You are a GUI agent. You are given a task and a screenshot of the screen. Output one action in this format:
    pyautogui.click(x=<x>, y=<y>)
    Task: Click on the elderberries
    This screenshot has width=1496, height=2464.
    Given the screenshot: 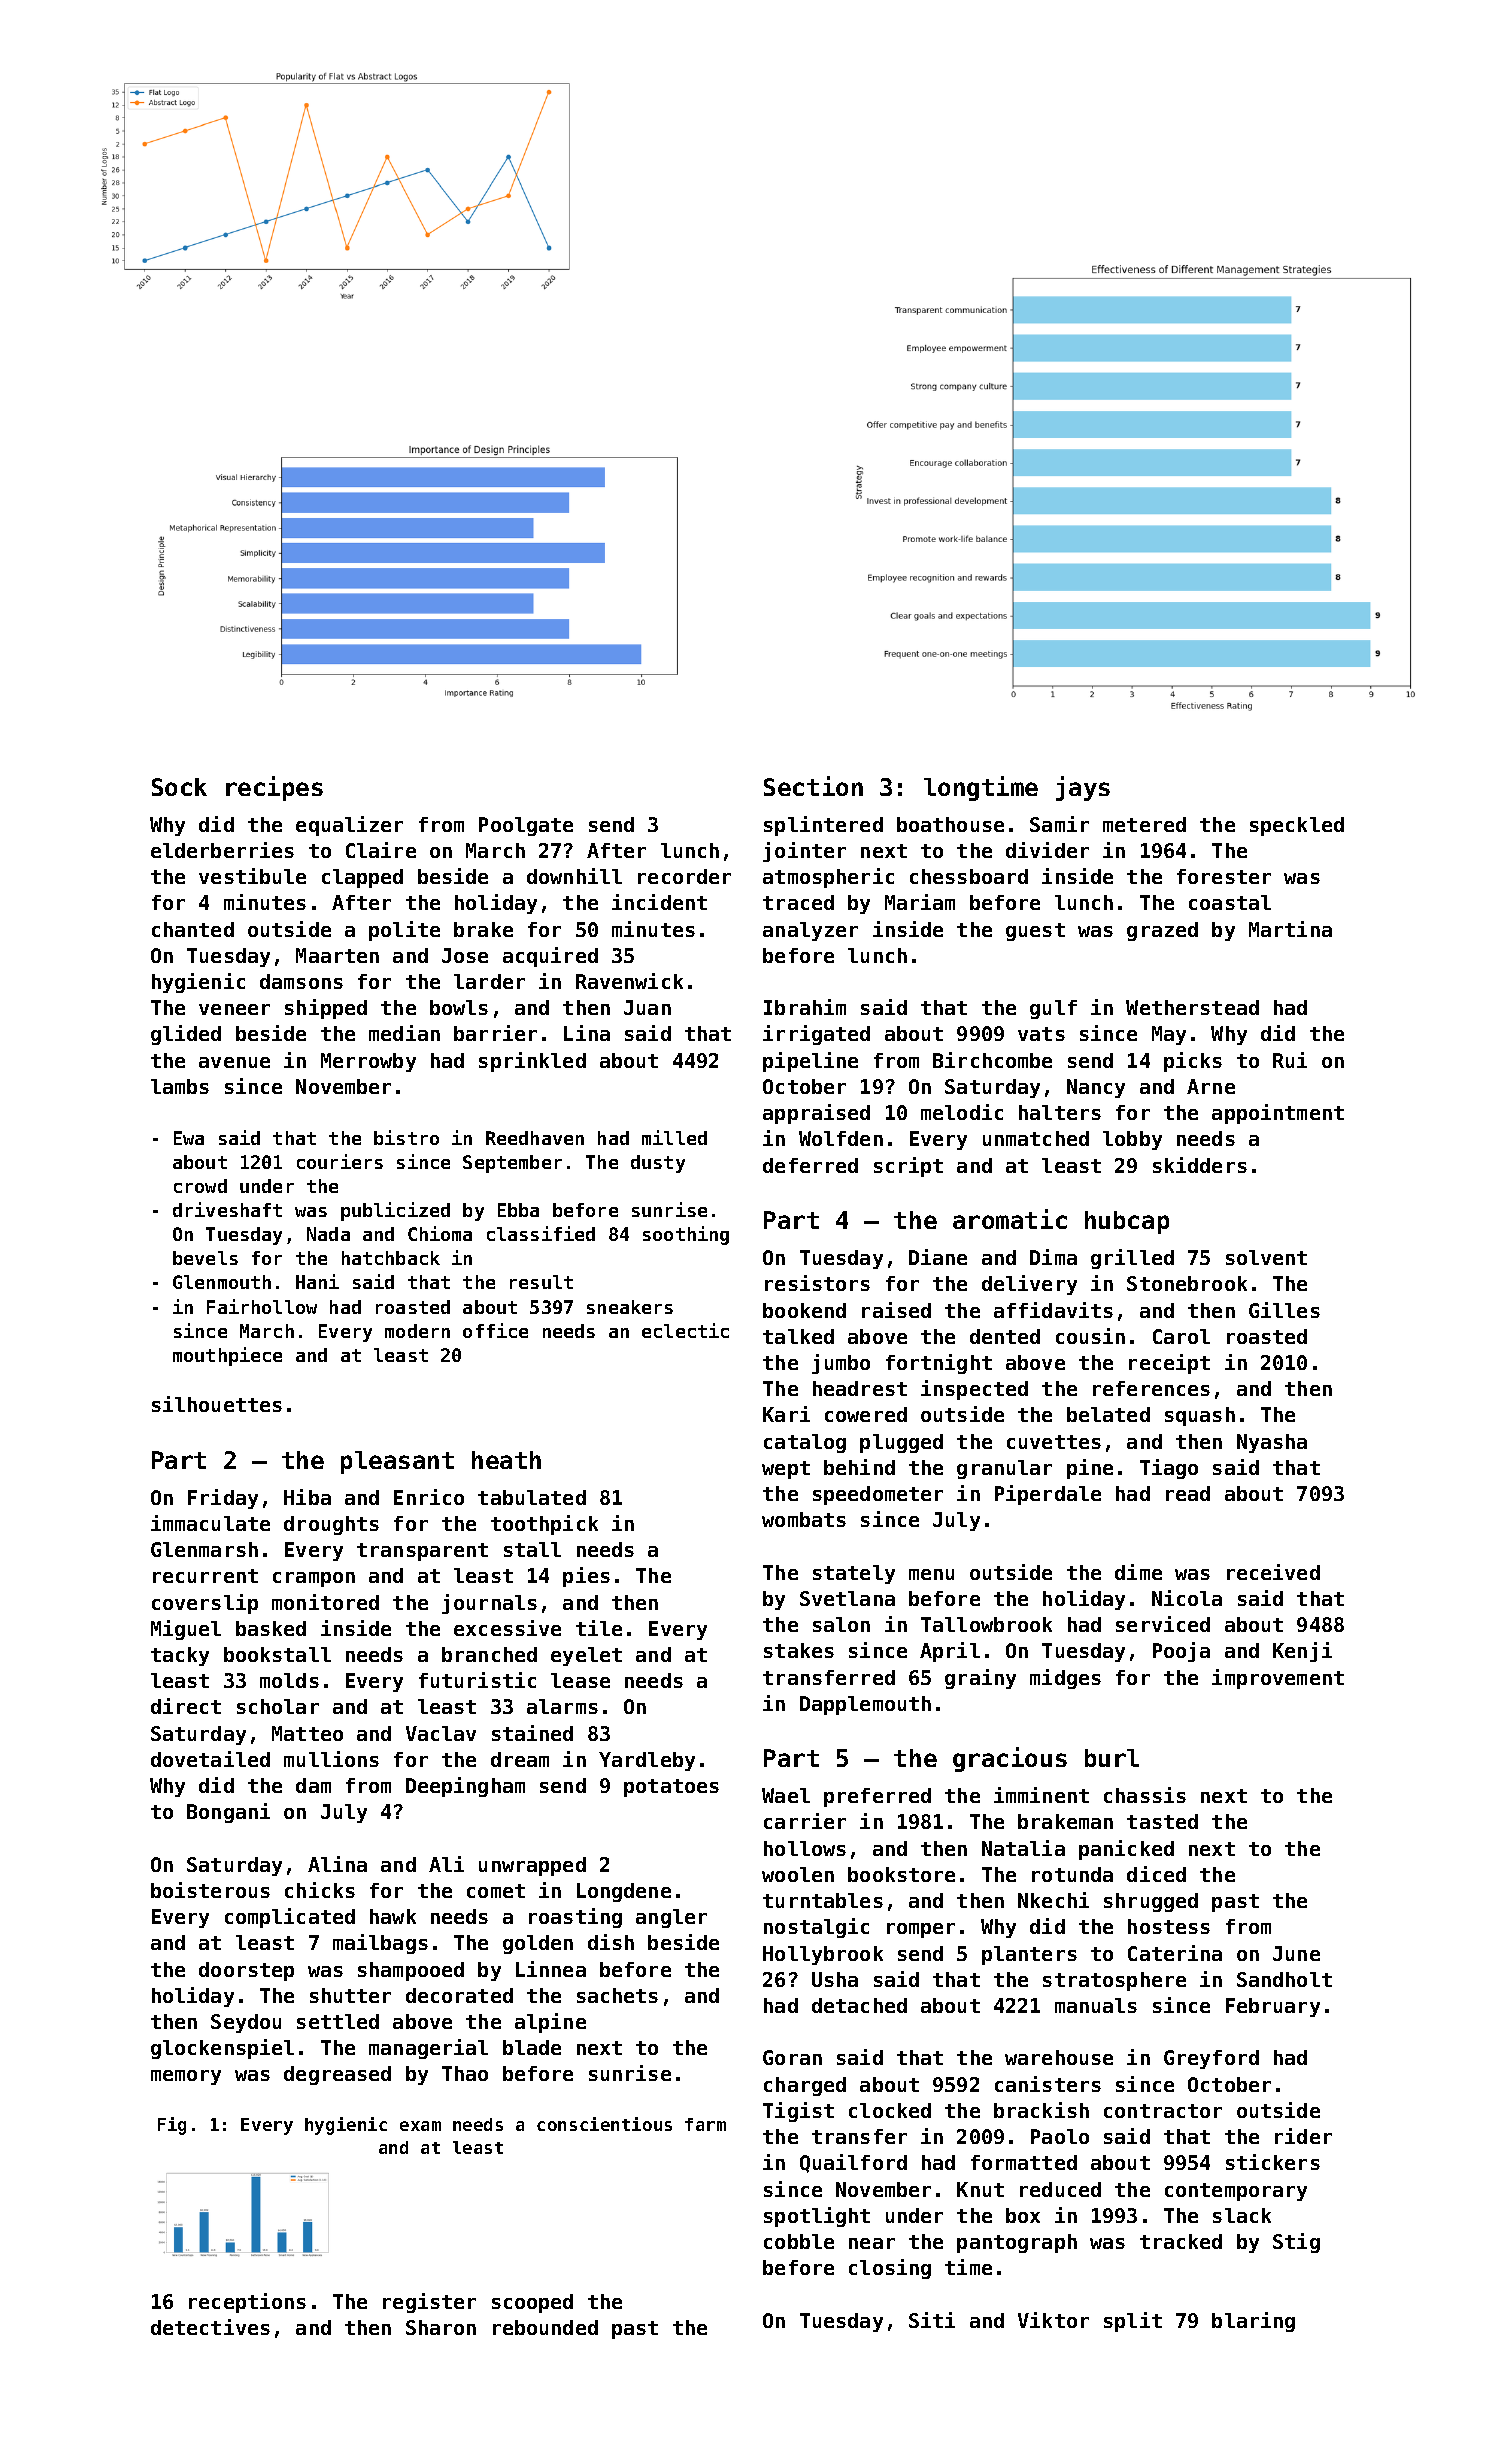 What is the action you would take?
    pyautogui.click(x=222, y=850)
